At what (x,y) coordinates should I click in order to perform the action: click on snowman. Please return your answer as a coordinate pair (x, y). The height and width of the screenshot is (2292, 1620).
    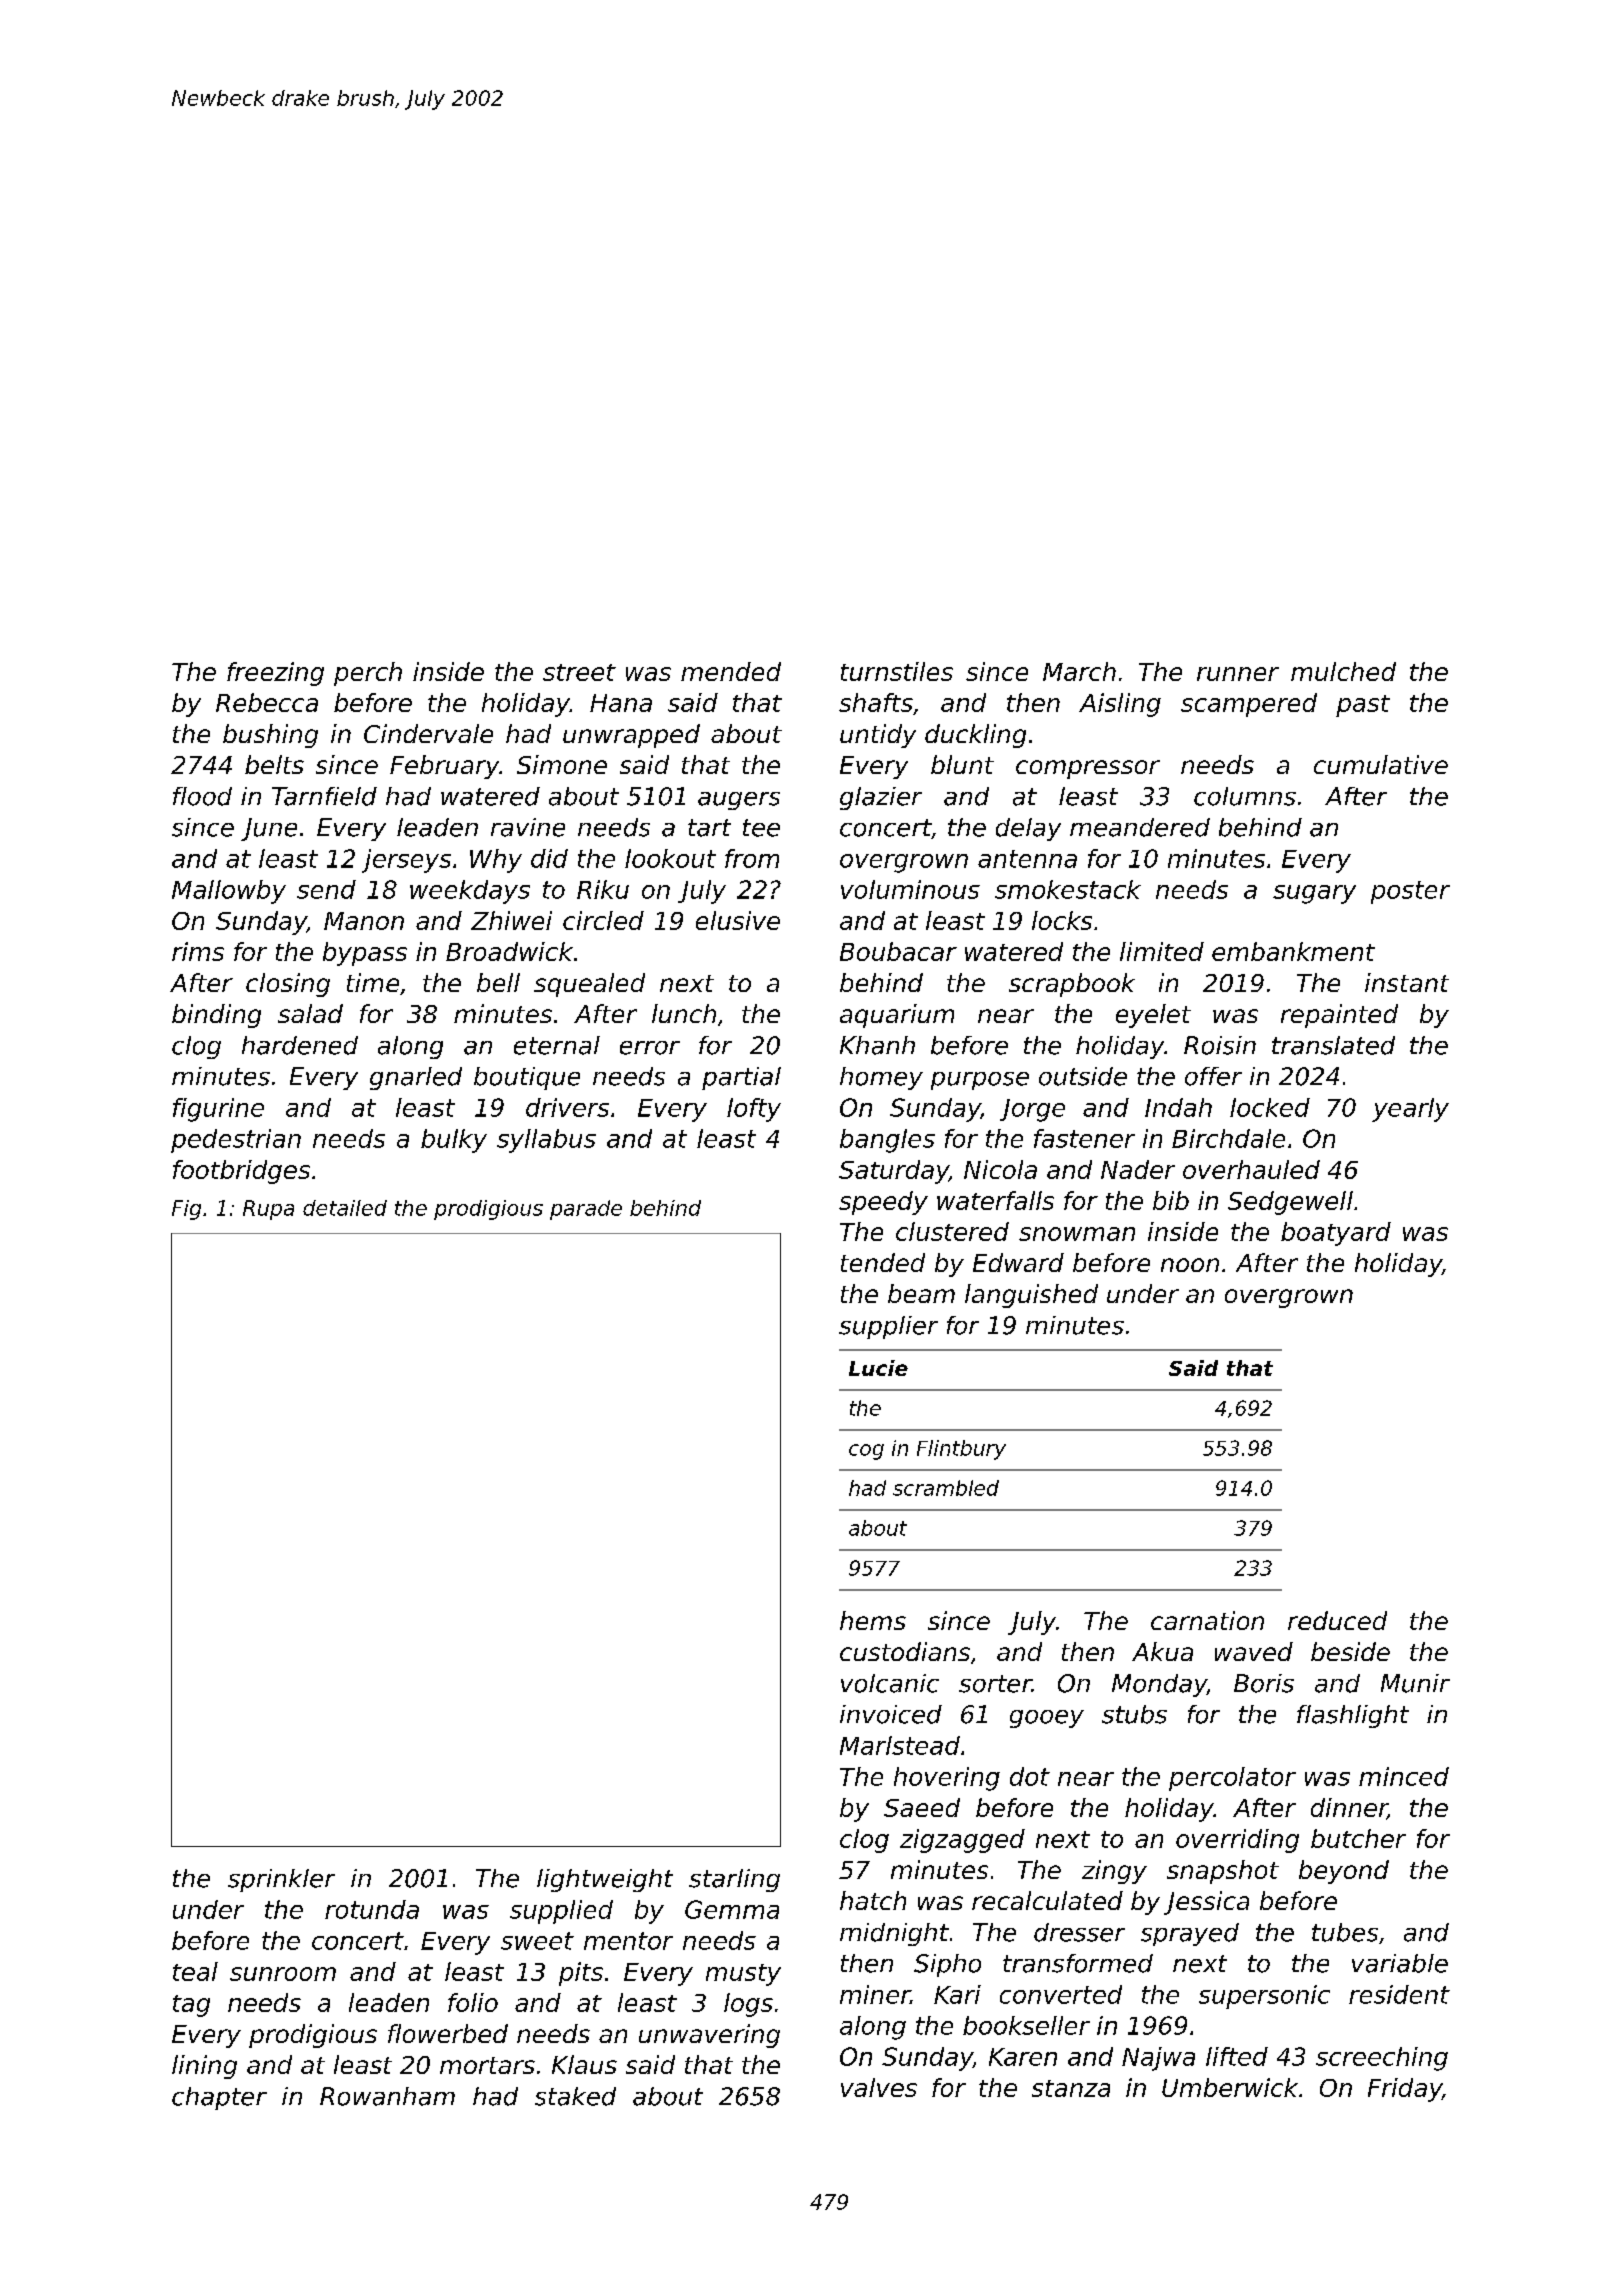
    Looking at the image, I should click on (1077, 1234).
